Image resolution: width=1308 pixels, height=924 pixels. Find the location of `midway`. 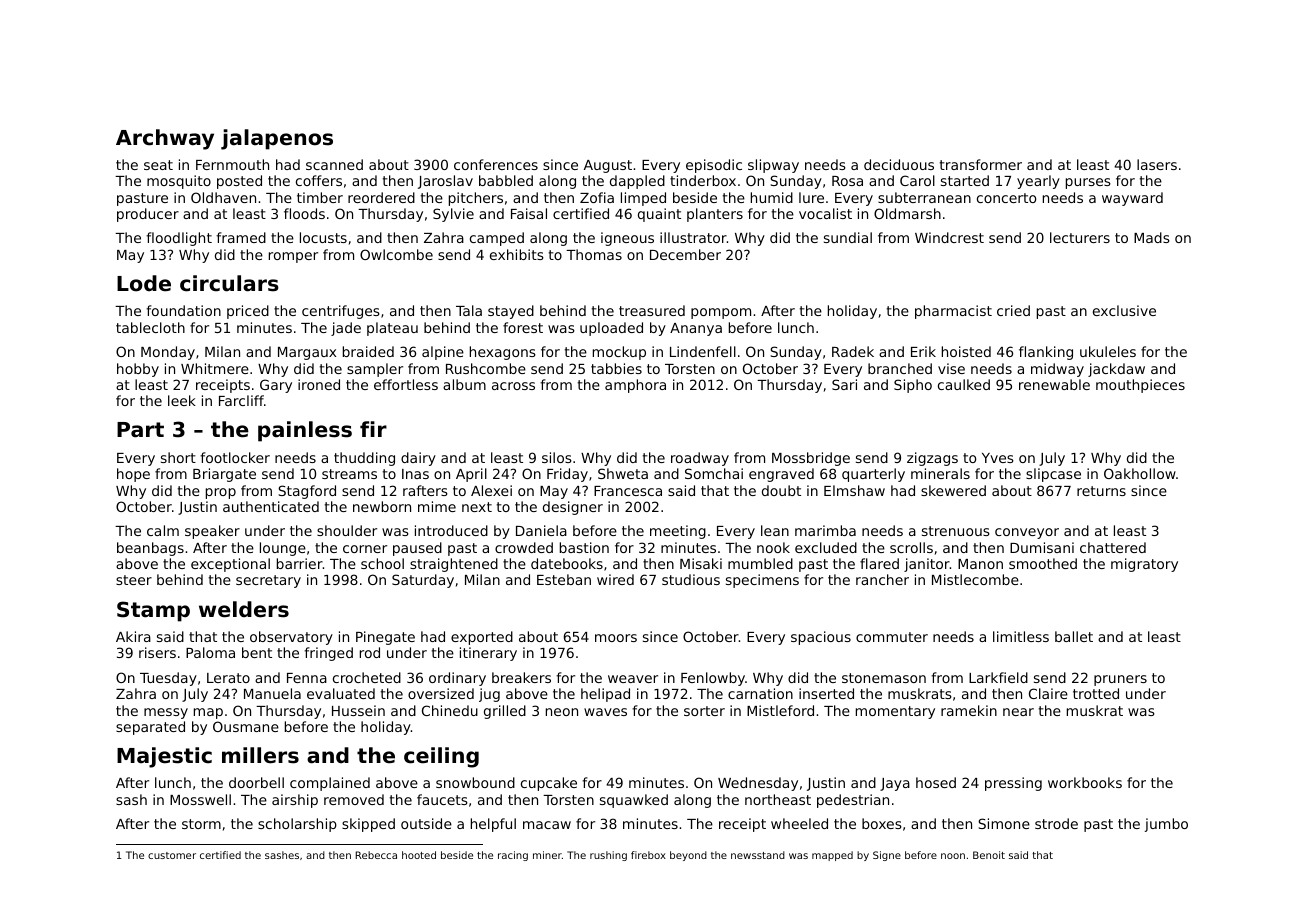

midway is located at coordinates (1057, 370).
